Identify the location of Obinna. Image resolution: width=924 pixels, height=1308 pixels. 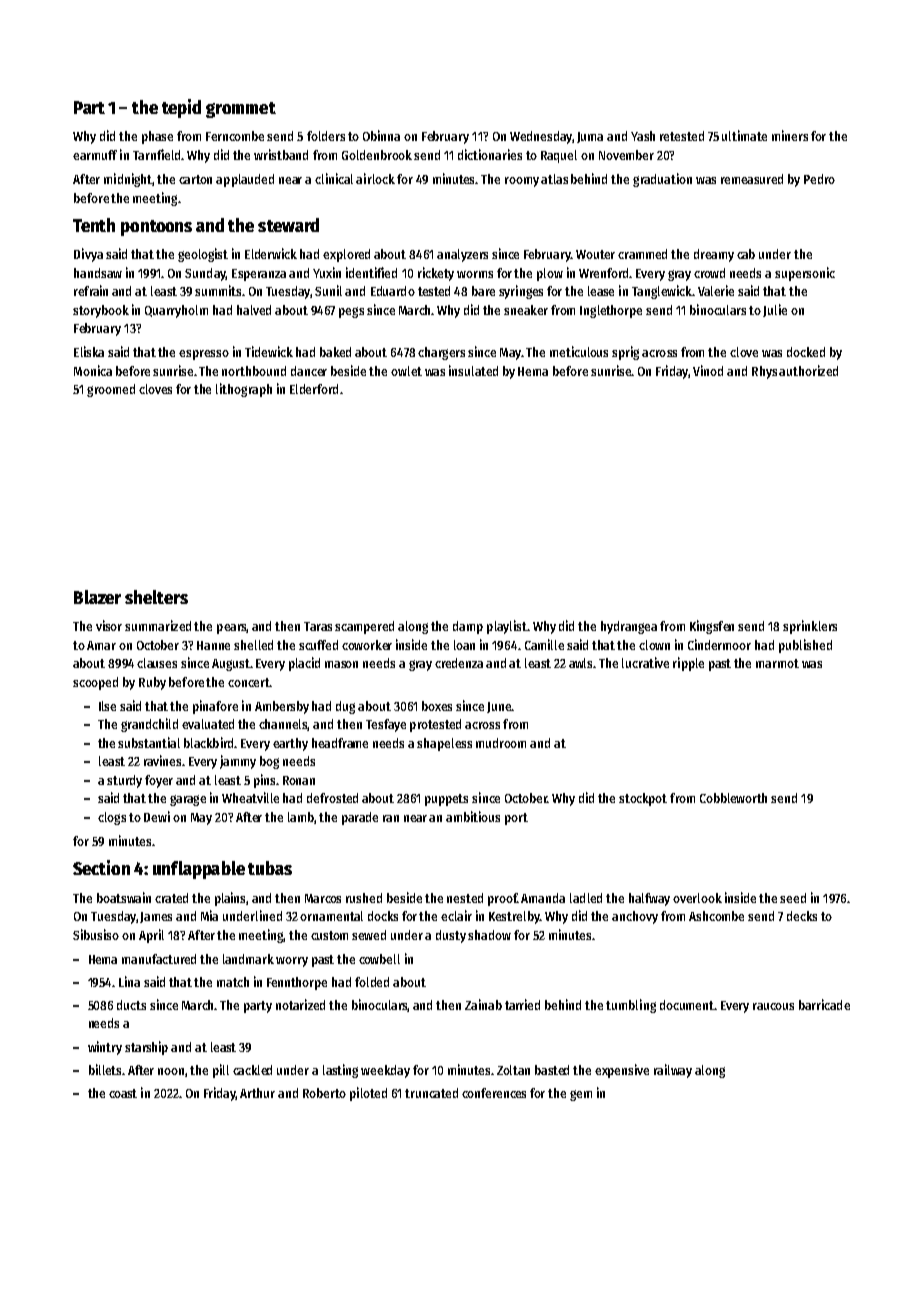
(381, 135).
